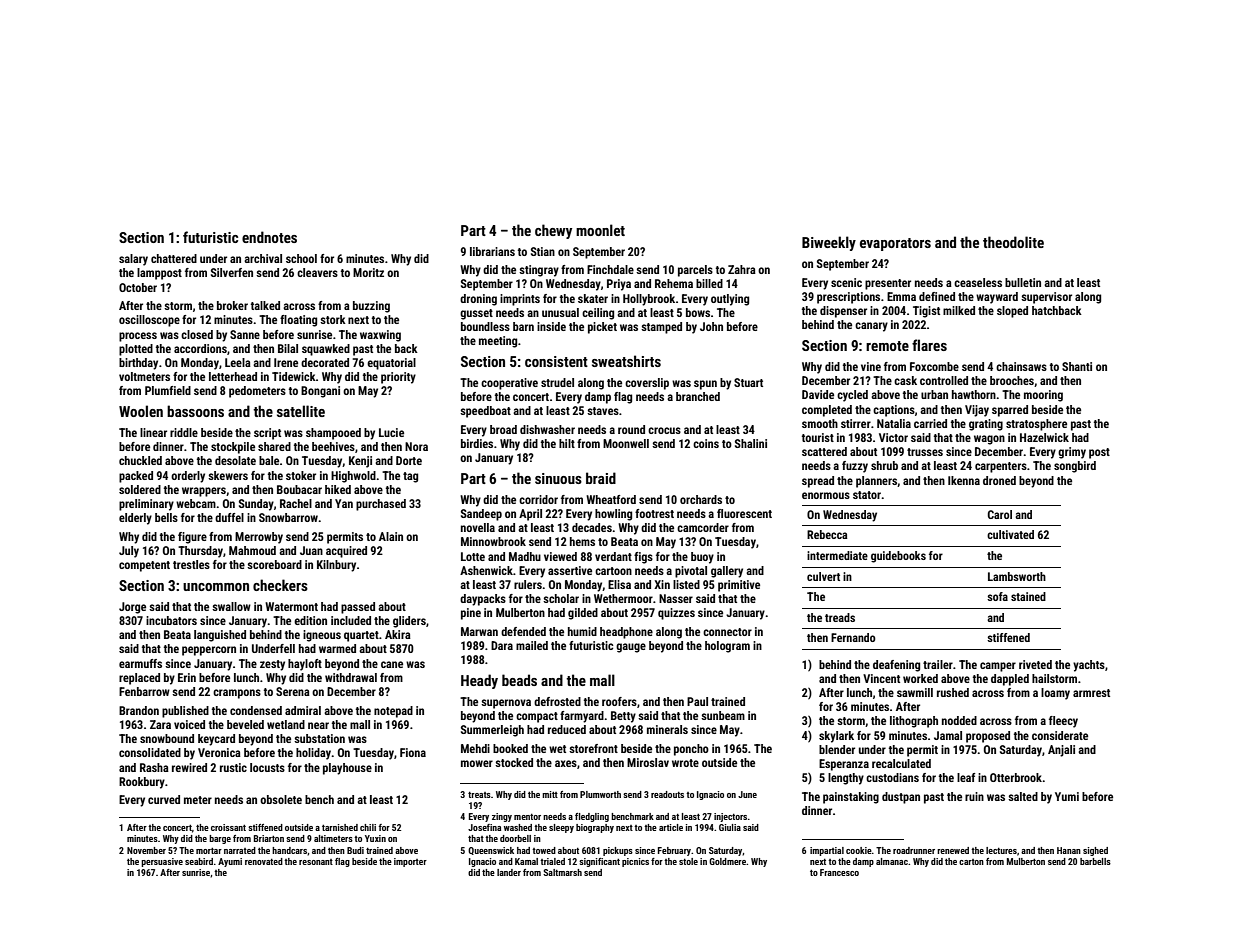  Describe the element at coordinates (1023, 796) in the image. I see `salted` at that location.
